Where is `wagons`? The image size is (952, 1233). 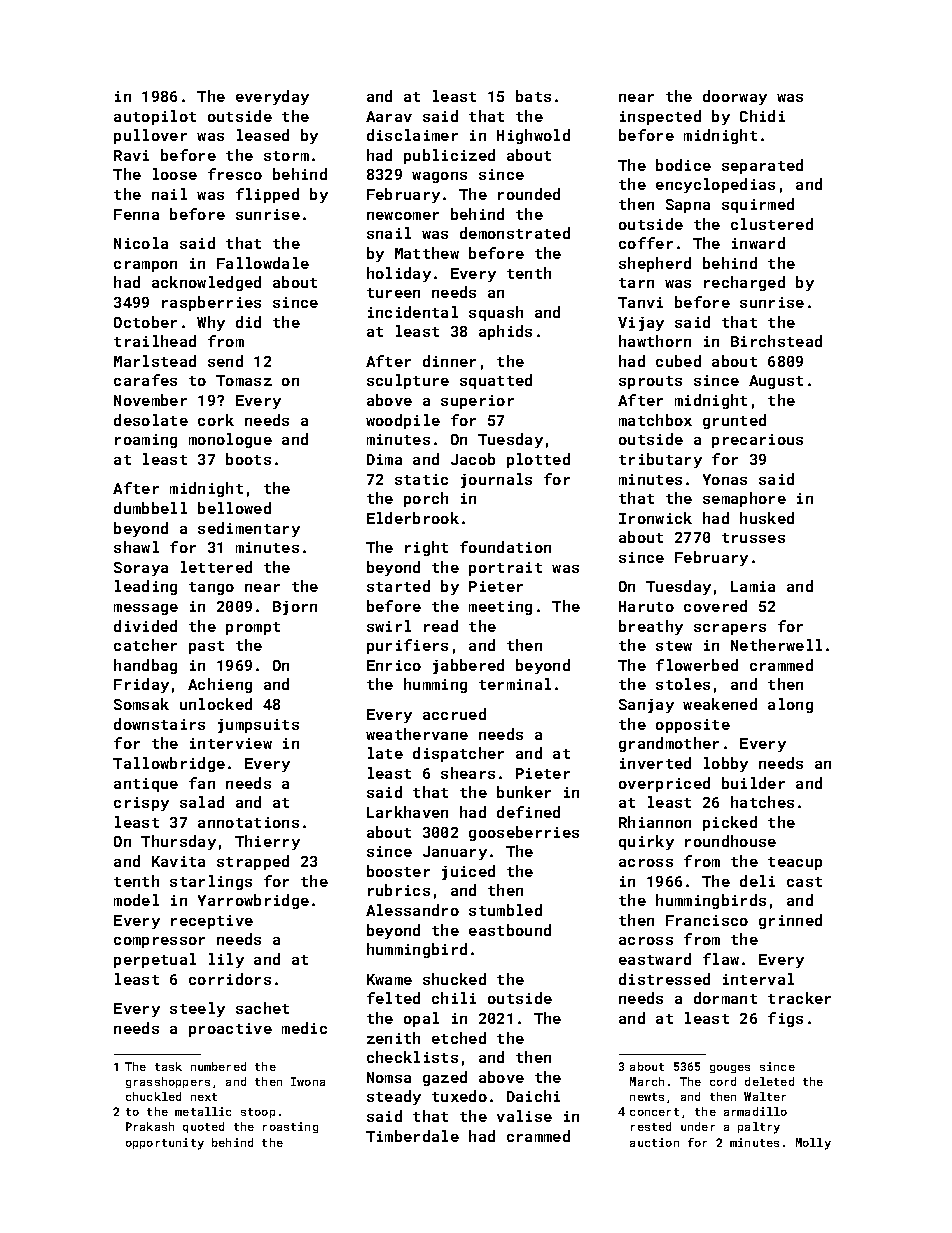
wagons is located at coordinates (439, 177).
